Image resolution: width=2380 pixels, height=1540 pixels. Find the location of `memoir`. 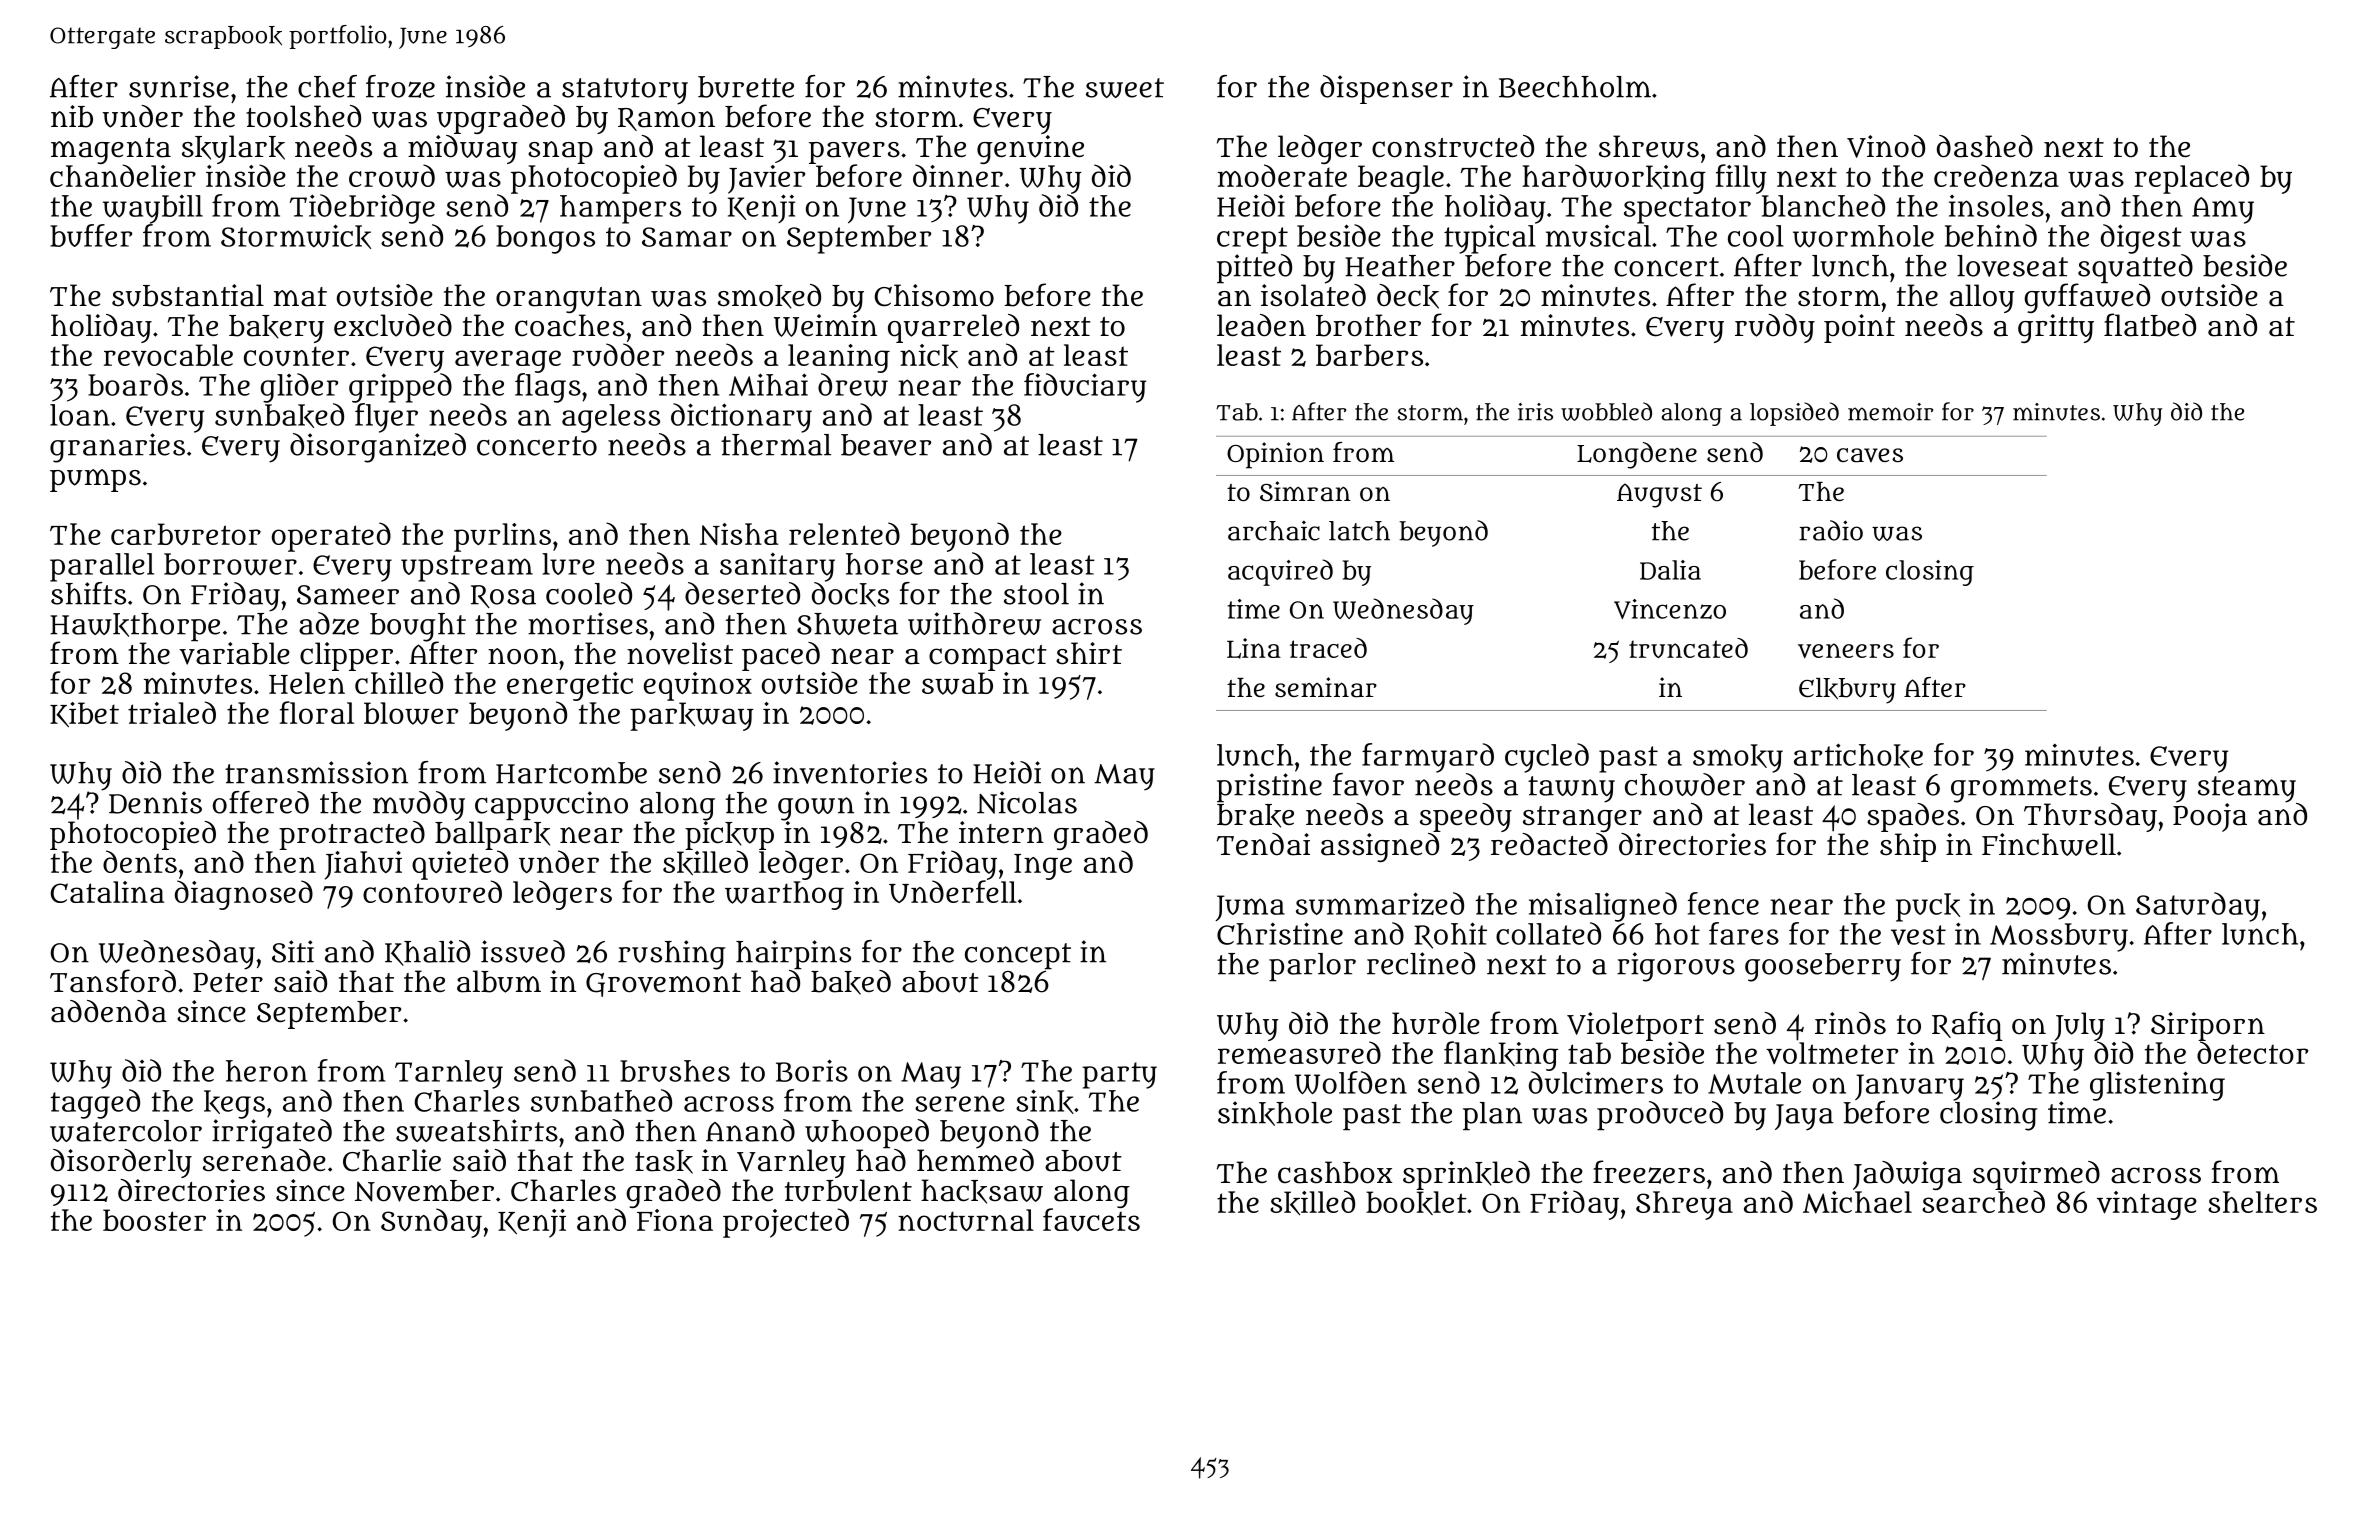

memoir is located at coordinates (1890, 412).
